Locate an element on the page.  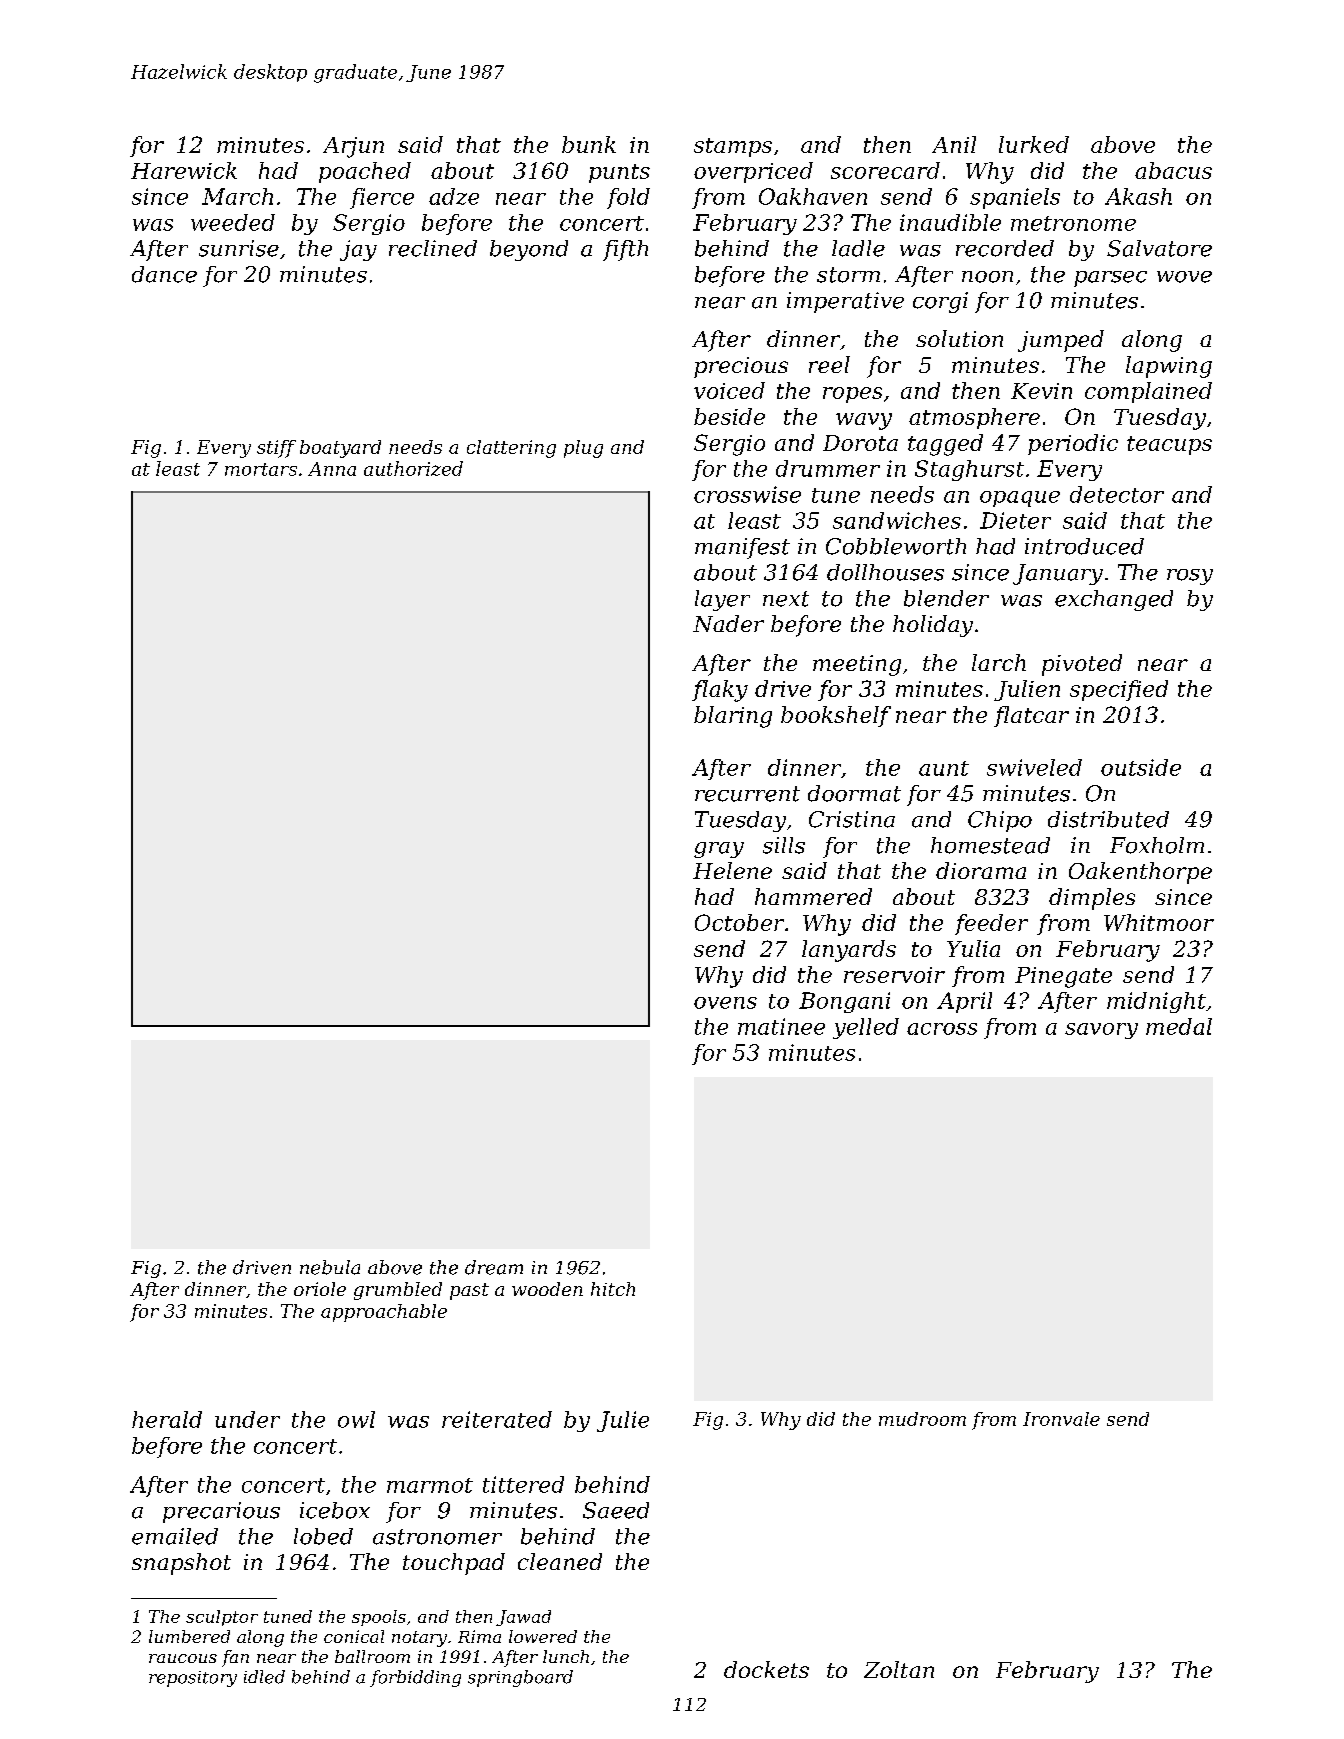
repository is located at coordinates (193, 1679).
